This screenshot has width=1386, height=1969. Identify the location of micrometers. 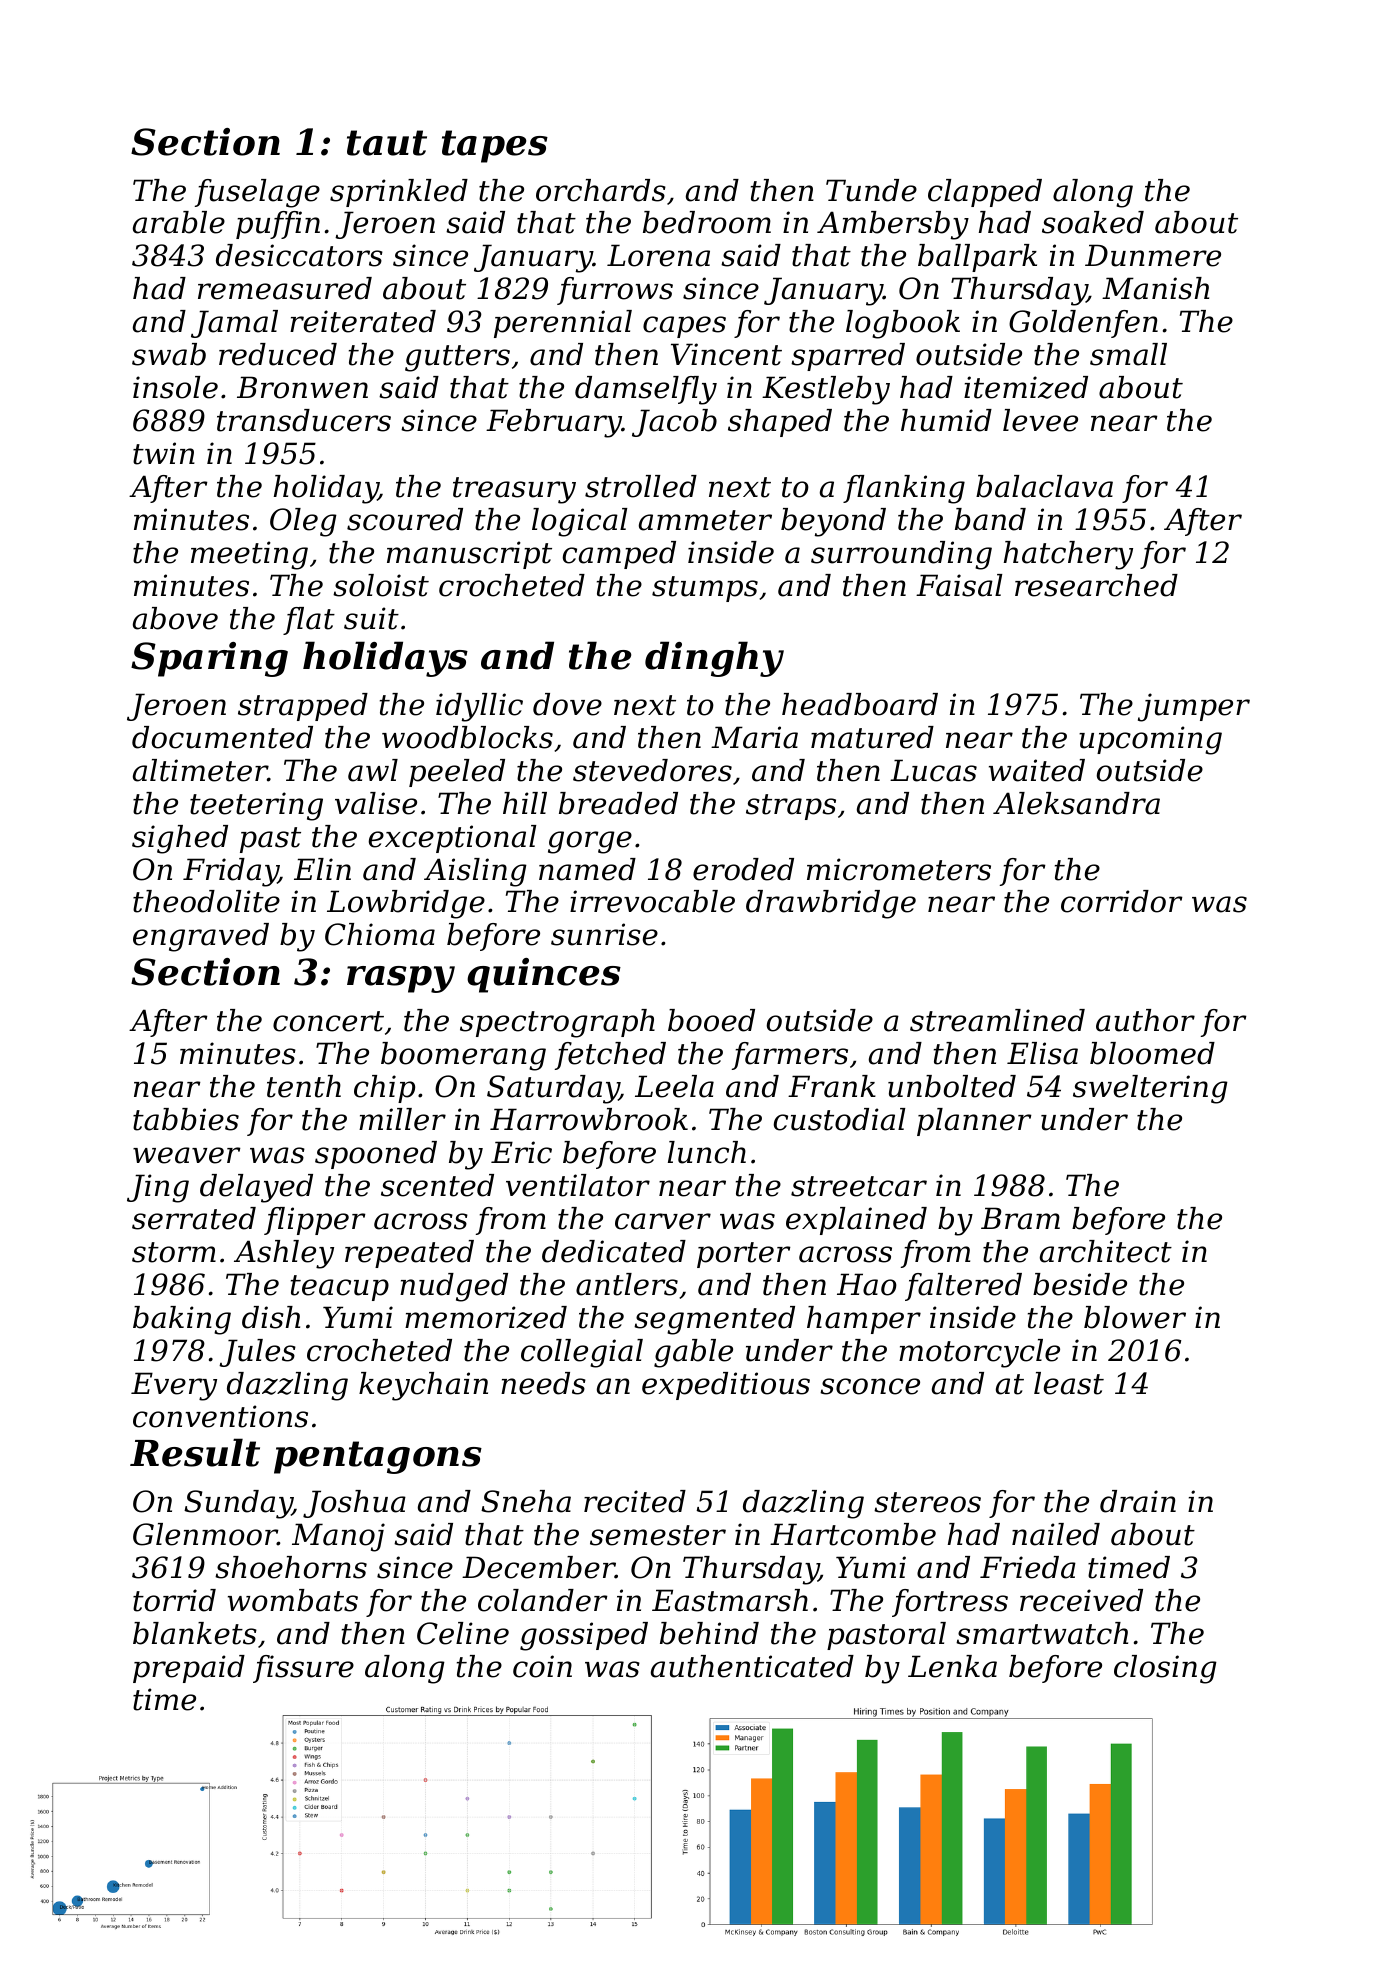
(899, 869).
